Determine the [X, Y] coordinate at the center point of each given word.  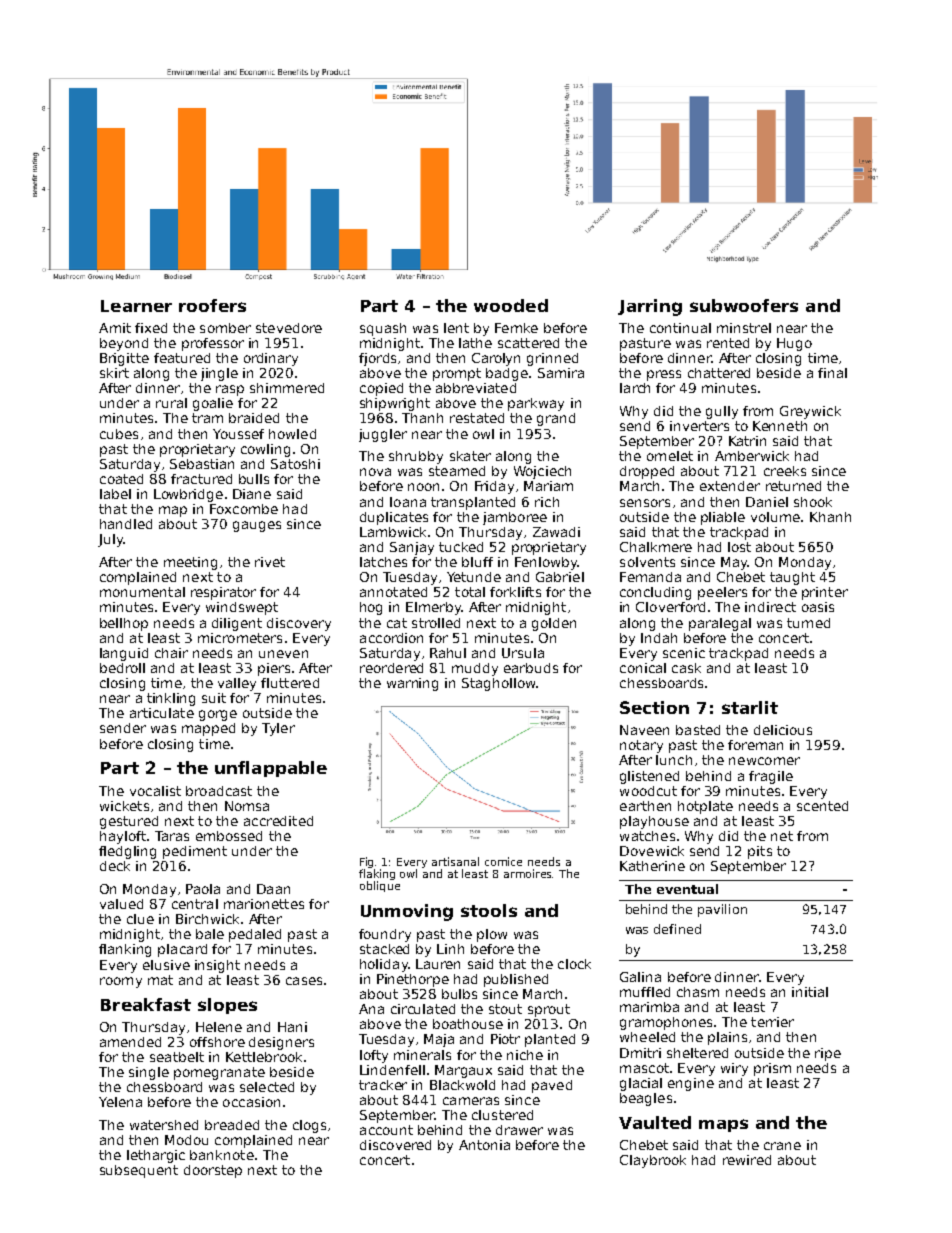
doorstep [213, 1171]
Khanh [830, 517]
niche [525, 1055]
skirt [114, 373]
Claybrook [653, 1161]
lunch [674, 760]
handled [126, 524]
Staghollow [498, 684]
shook [813, 502]
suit [214, 698]
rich [547, 502]
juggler [383, 435]
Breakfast [146, 1004]
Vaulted [655, 1122]
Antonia [484, 1145]
